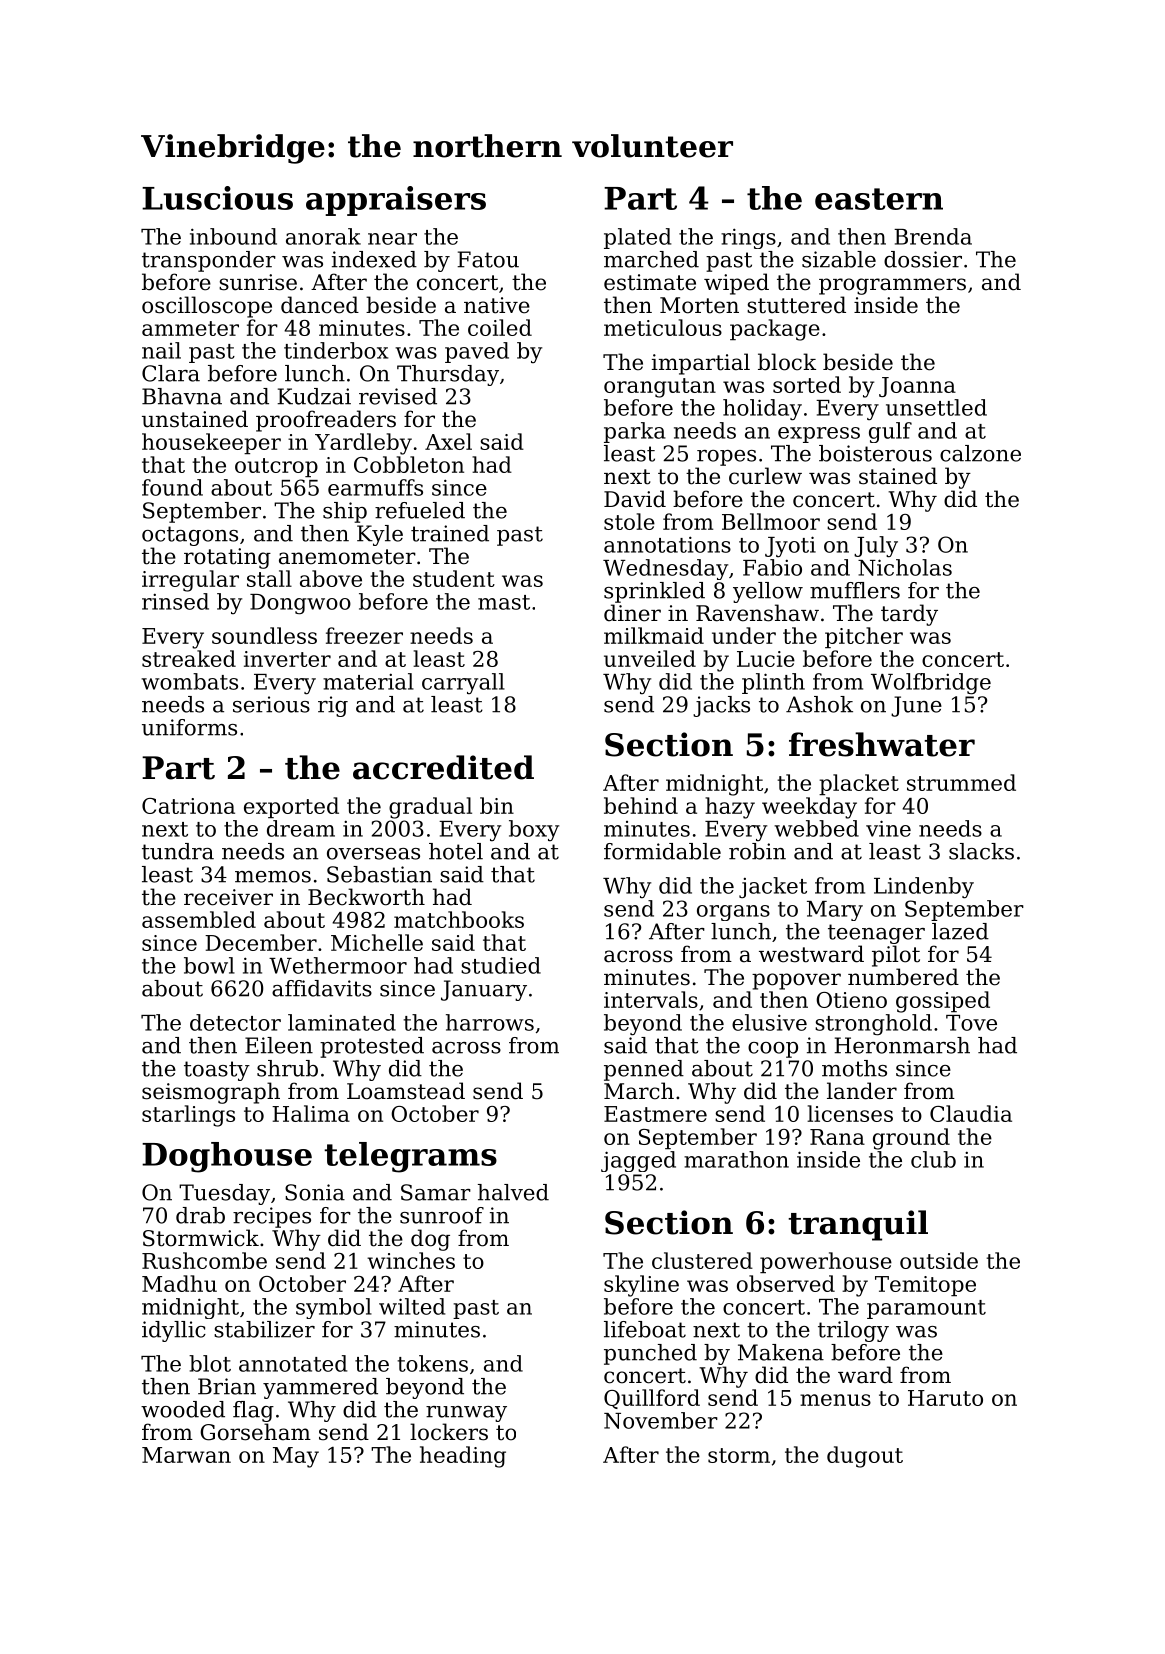  Describe the element at coordinates (875, 453) in the document. I see `boisterous` at that location.
